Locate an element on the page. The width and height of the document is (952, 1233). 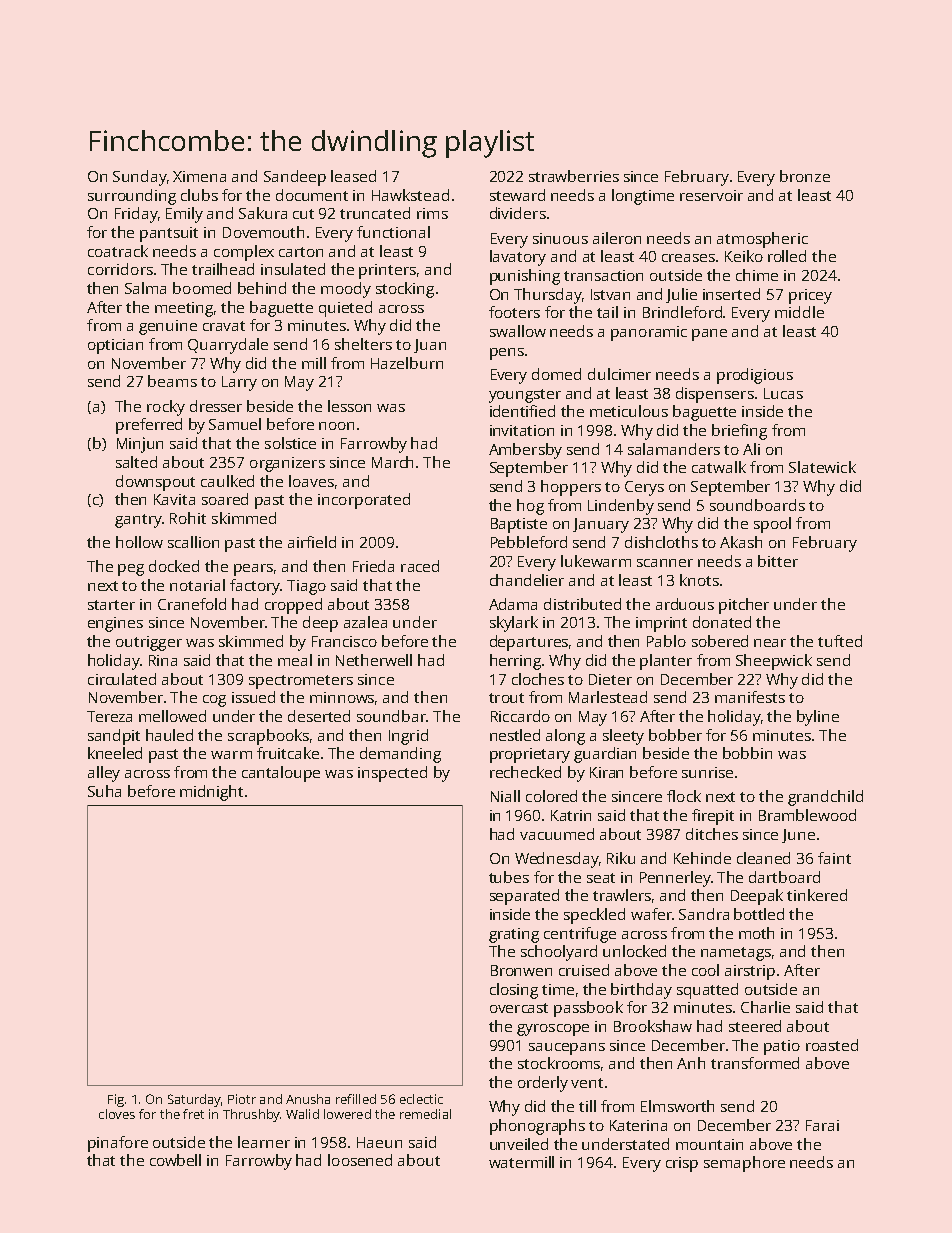
bronze is located at coordinates (805, 176).
